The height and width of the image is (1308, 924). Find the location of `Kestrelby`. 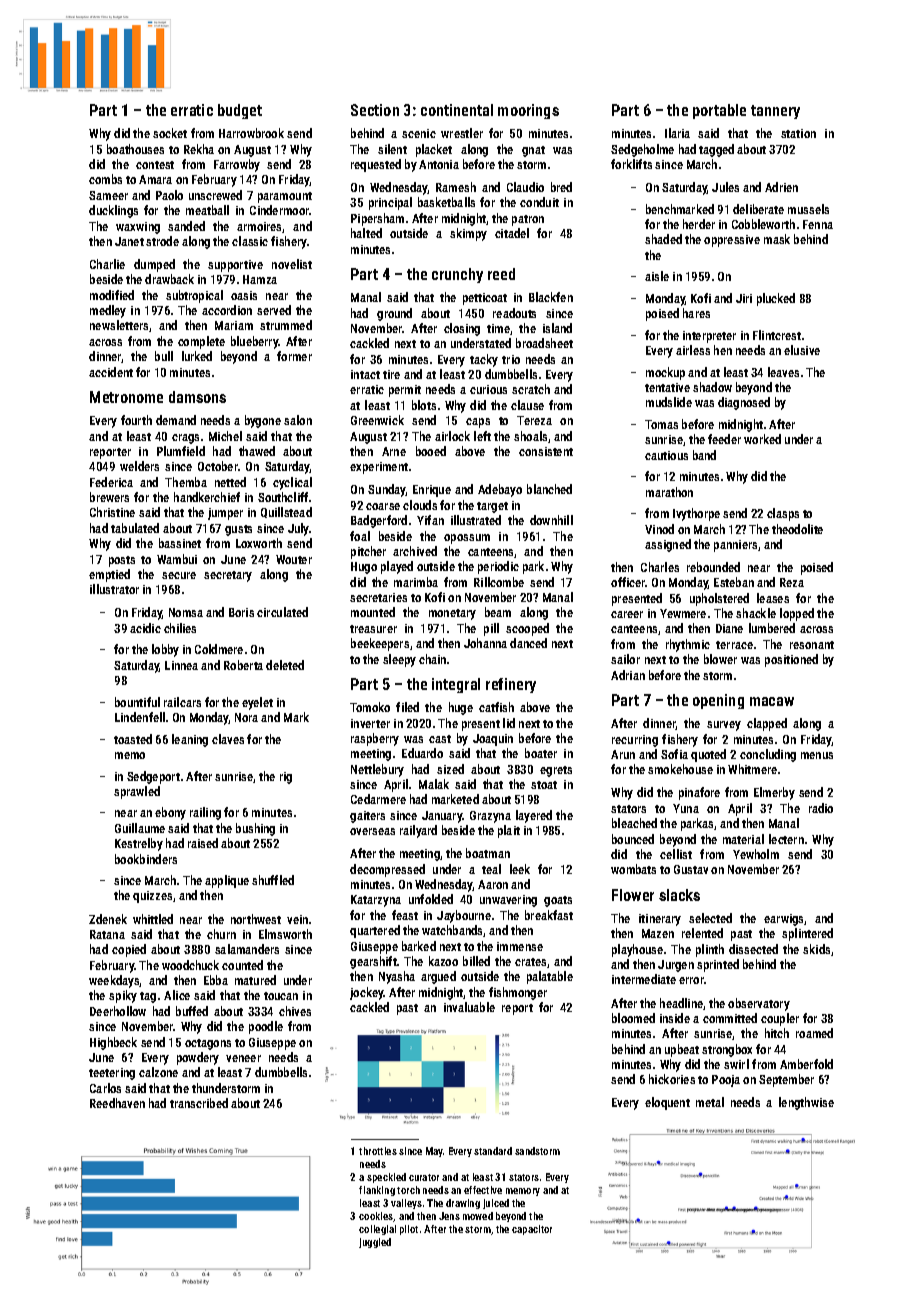

Kestrelby is located at coordinates (139, 844).
